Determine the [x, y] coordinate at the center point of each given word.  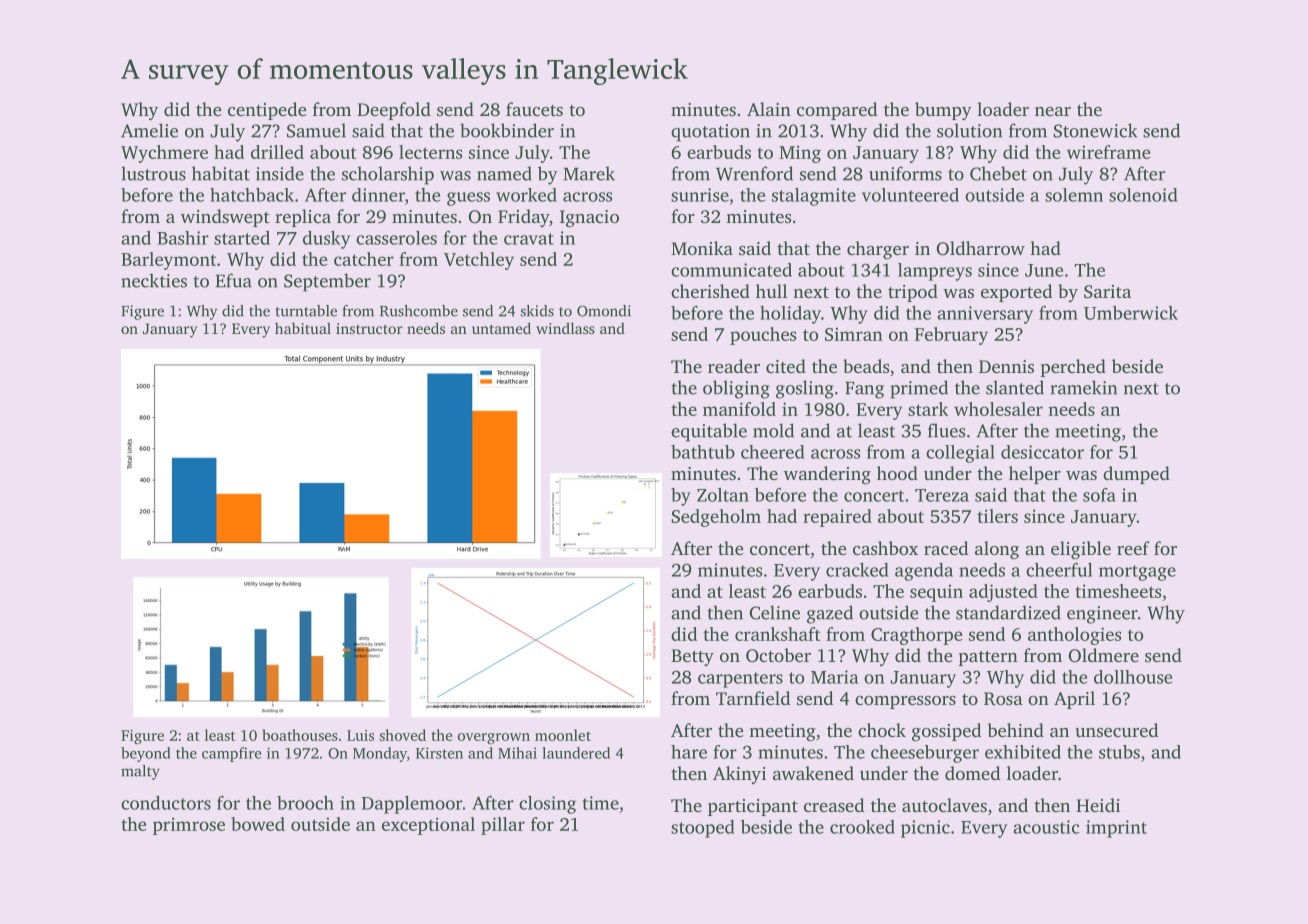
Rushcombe [419, 311]
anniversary [985, 315]
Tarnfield [753, 698]
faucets [534, 109]
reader [734, 366]
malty [140, 772]
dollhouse [1133, 677]
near [1053, 111]
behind [1015, 730]
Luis [360, 735]
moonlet [563, 735]
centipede [267, 111]
